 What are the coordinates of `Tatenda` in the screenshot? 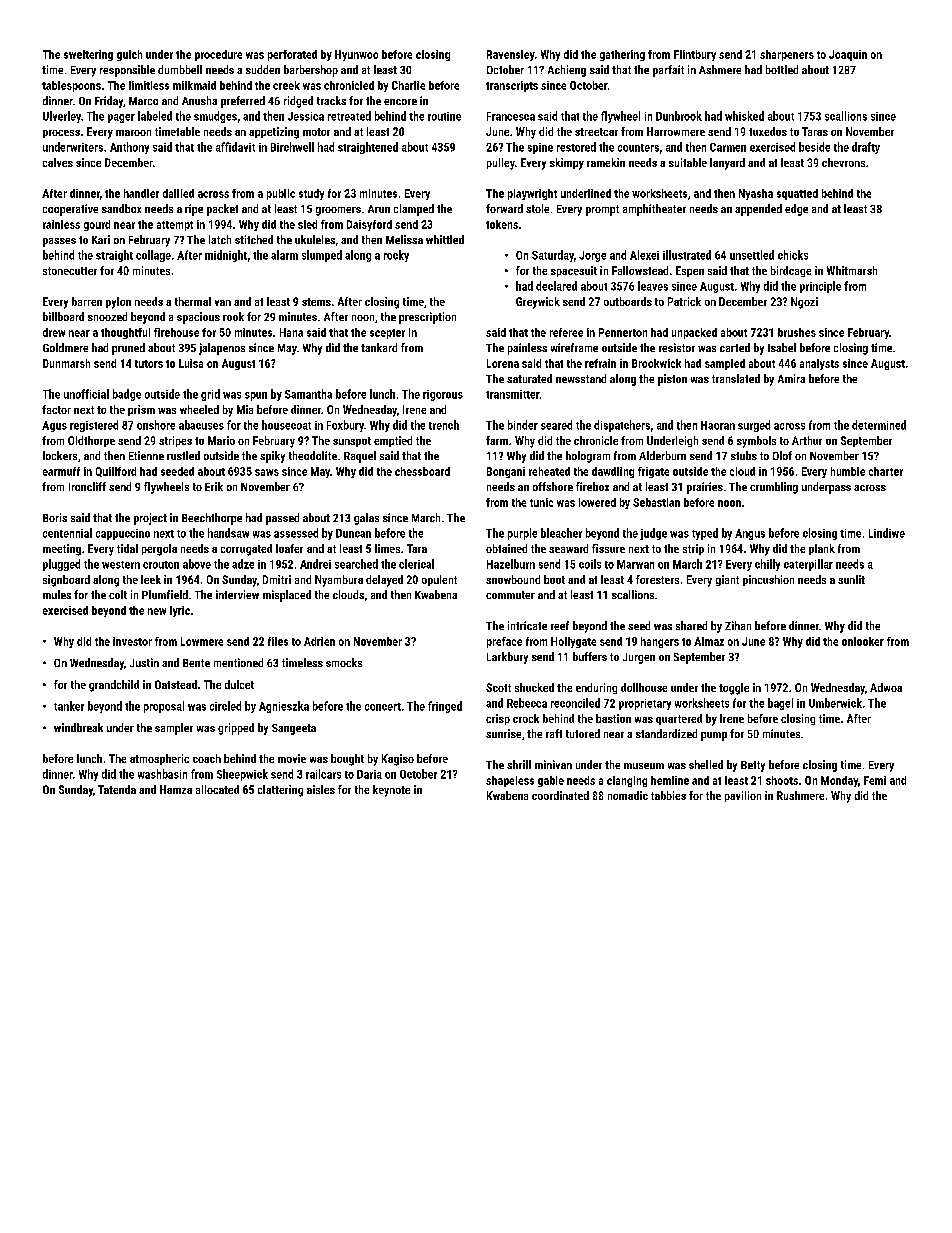 It's located at (117, 789).
